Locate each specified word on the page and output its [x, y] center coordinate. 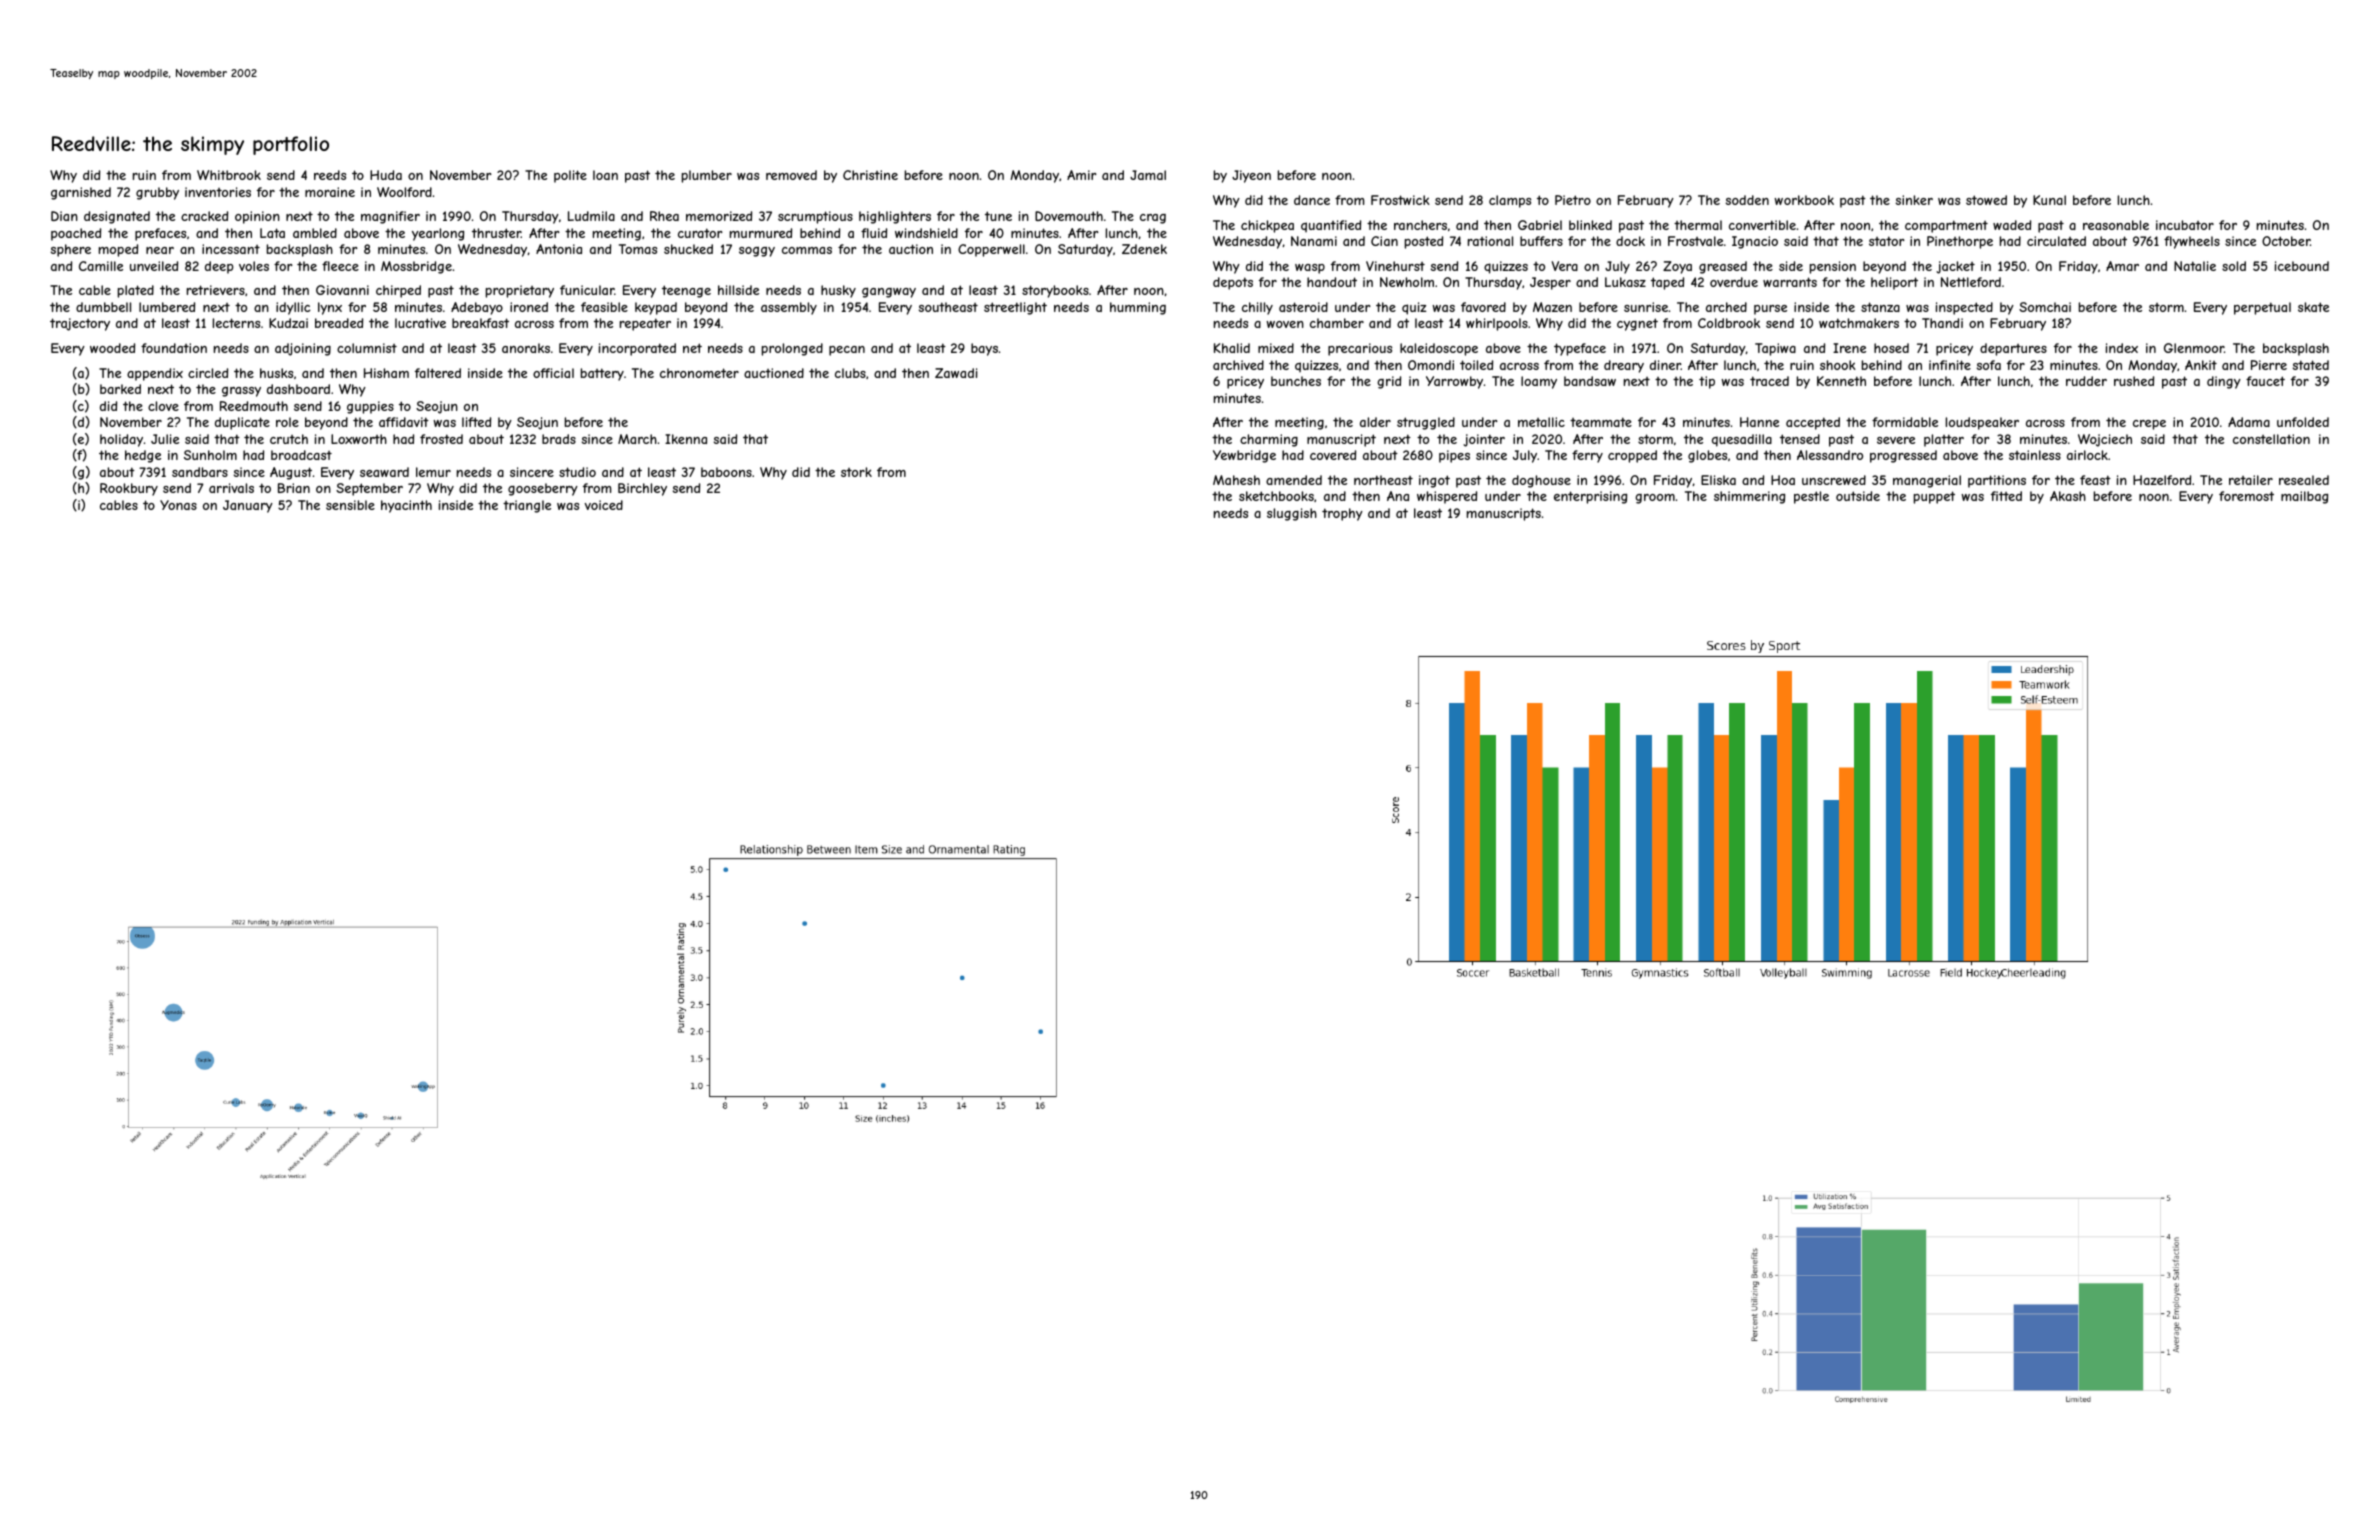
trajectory [80, 324]
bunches [1296, 381]
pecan [847, 351]
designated [117, 217]
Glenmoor [2194, 348]
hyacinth [406, 506]
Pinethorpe [1960, 242]
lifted [476, 422]
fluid [874, 233]
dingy [2224, 382]
